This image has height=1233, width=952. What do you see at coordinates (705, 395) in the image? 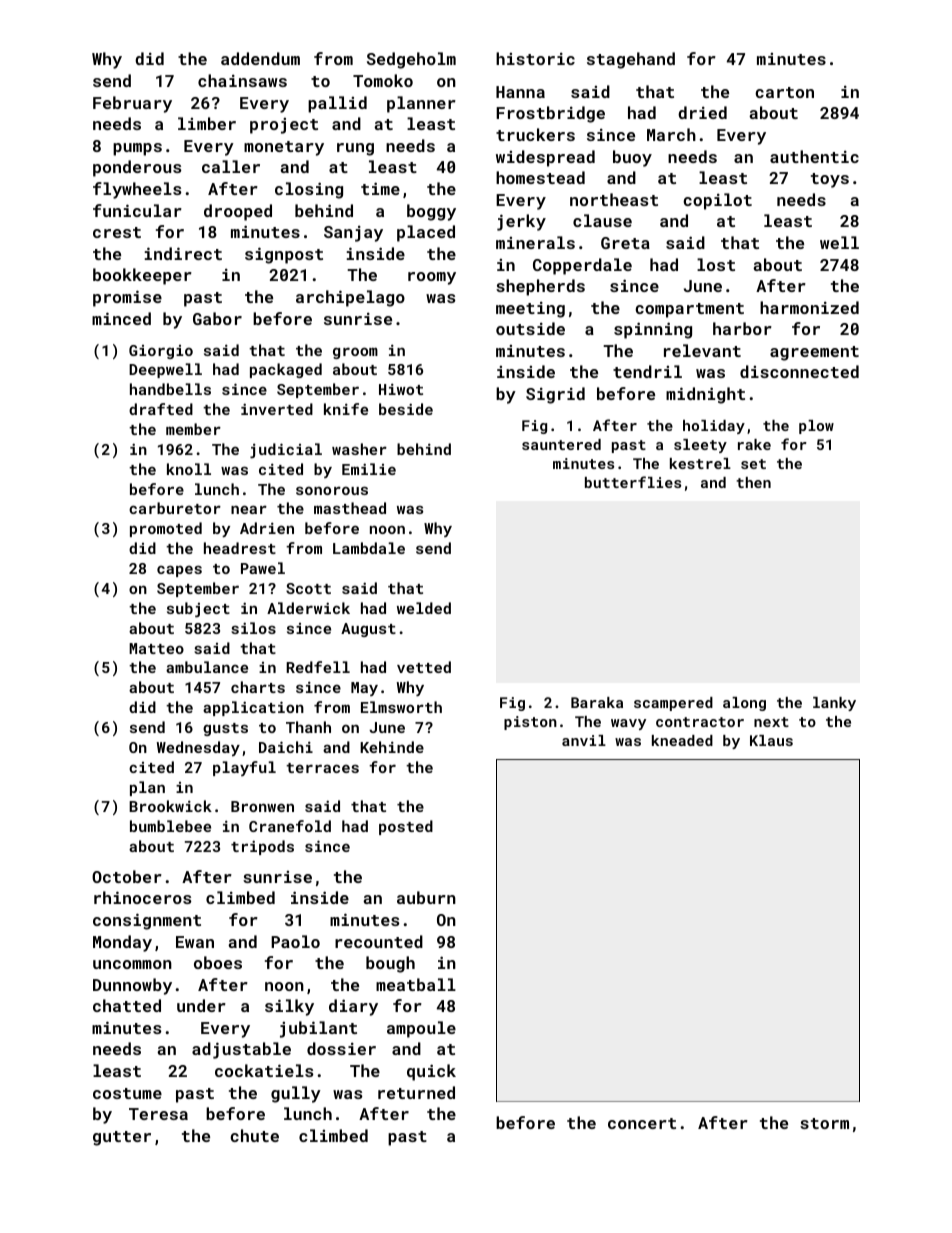
I see `midnight` at bounding box center [705, 395].
